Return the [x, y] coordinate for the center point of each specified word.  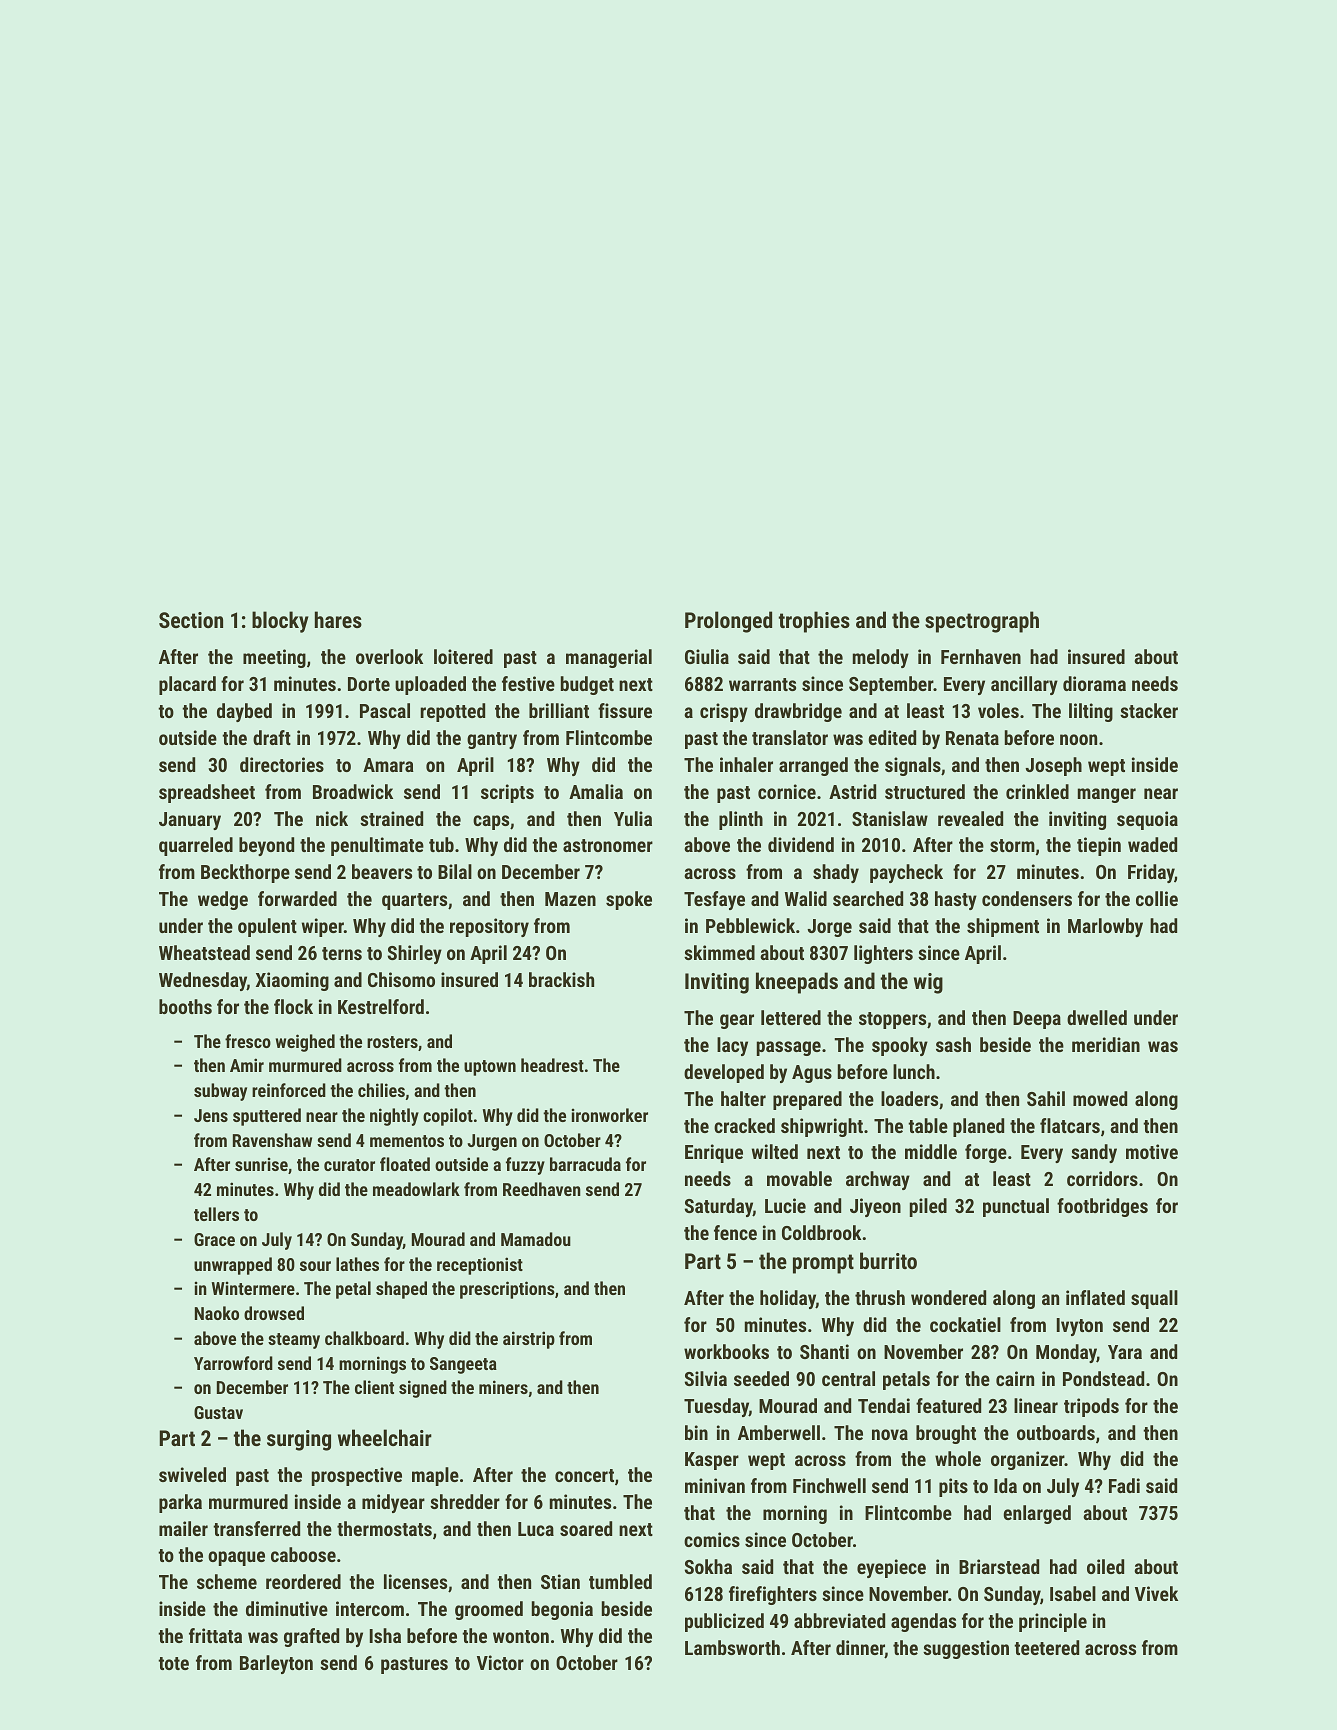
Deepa [1037, 1020]
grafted [311, 1637]
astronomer [608, 845]
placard [187, 685]
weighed [305, 1043]
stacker [1149, 710]
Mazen [570, 899]
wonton [521, 1636]
